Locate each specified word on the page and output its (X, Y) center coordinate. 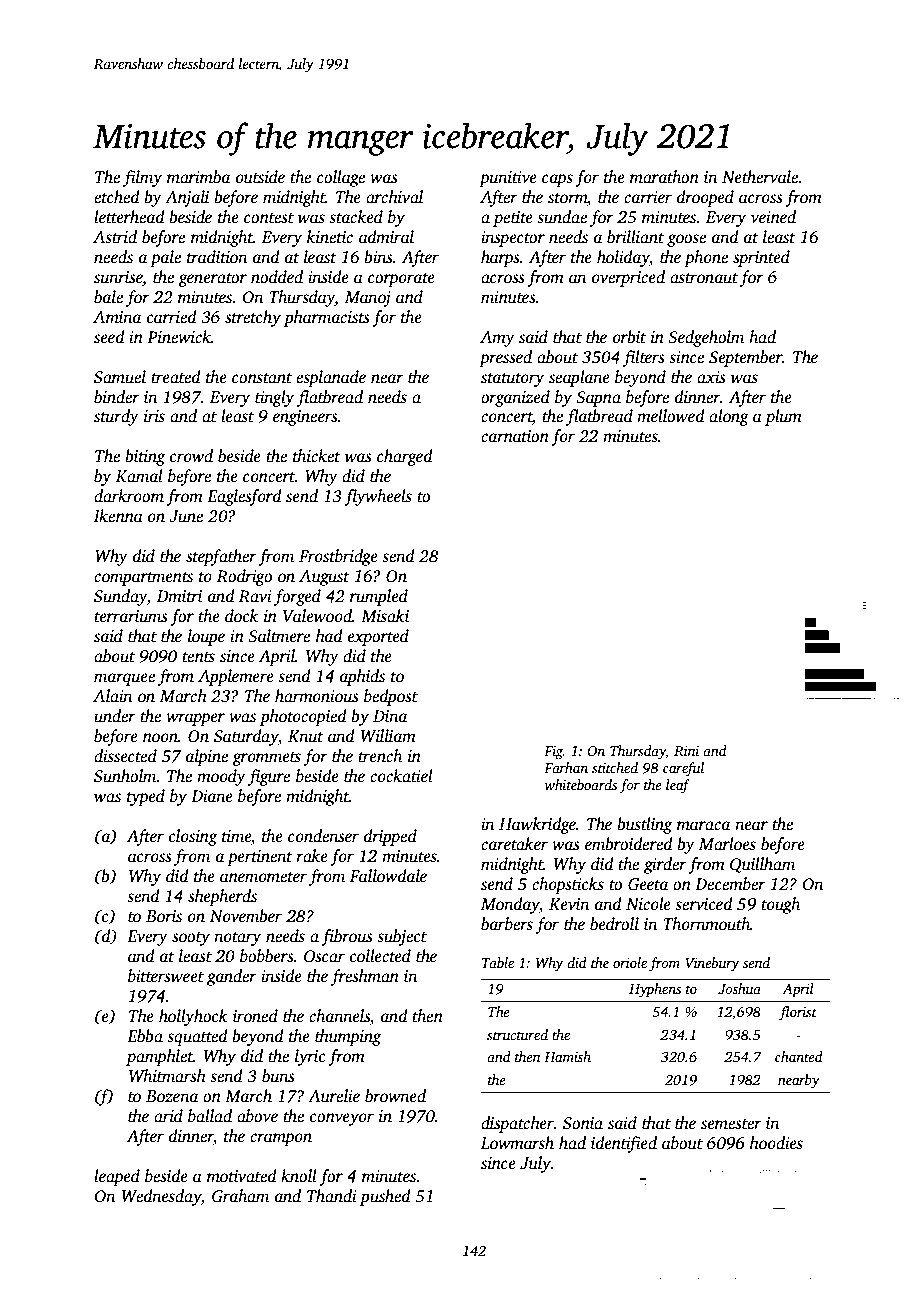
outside (260, 177)
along (729, 417)
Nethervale (760, 177)
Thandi (332, 1195)
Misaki (385, 616)
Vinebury (712, 964)
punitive (508, 179)
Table (498, 962)
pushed (385, 1197)
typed (146, 797)
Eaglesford (244, 497)
